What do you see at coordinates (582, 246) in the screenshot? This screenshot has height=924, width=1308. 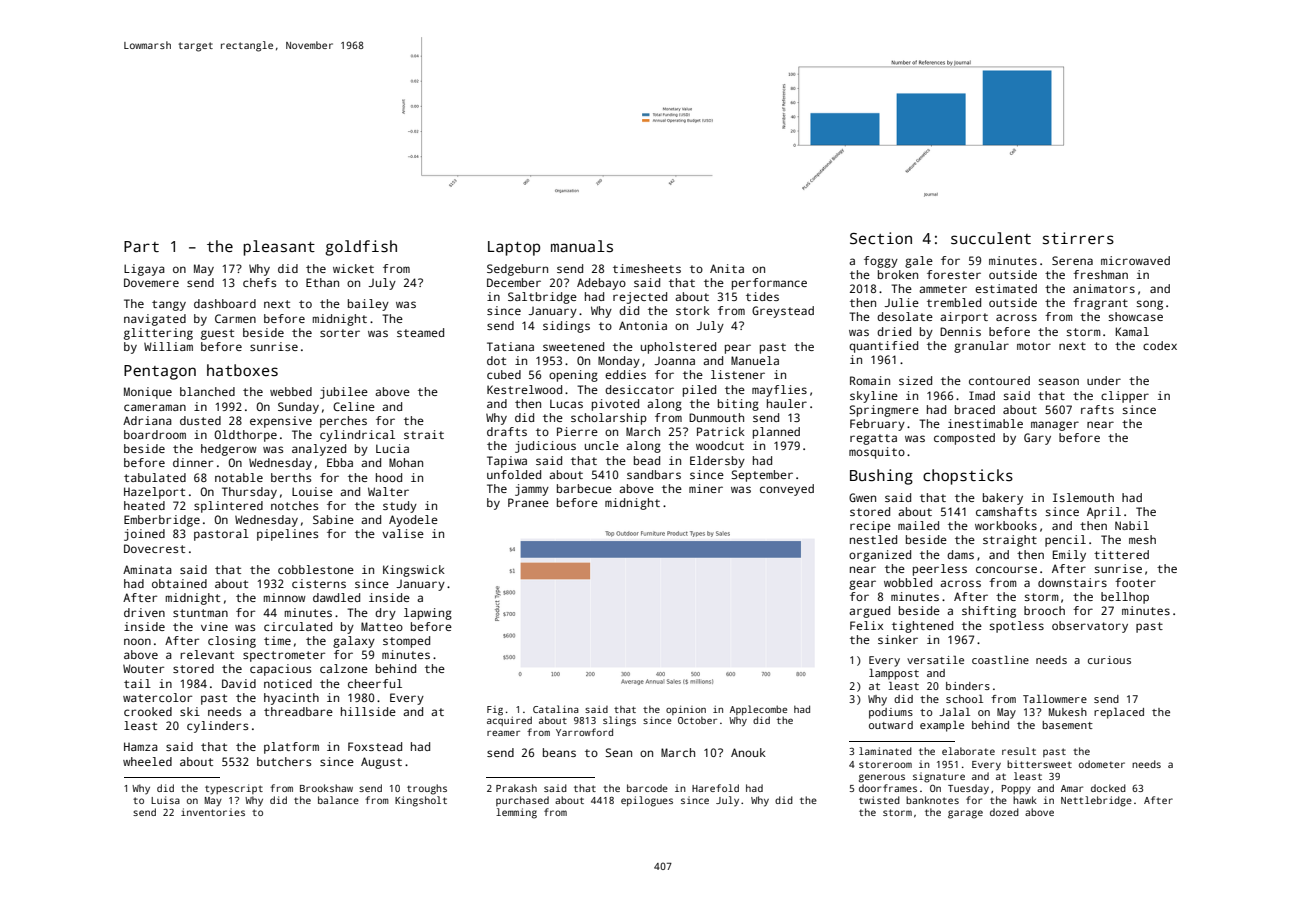 I see `manuals` at bounding box center [582, 246].
